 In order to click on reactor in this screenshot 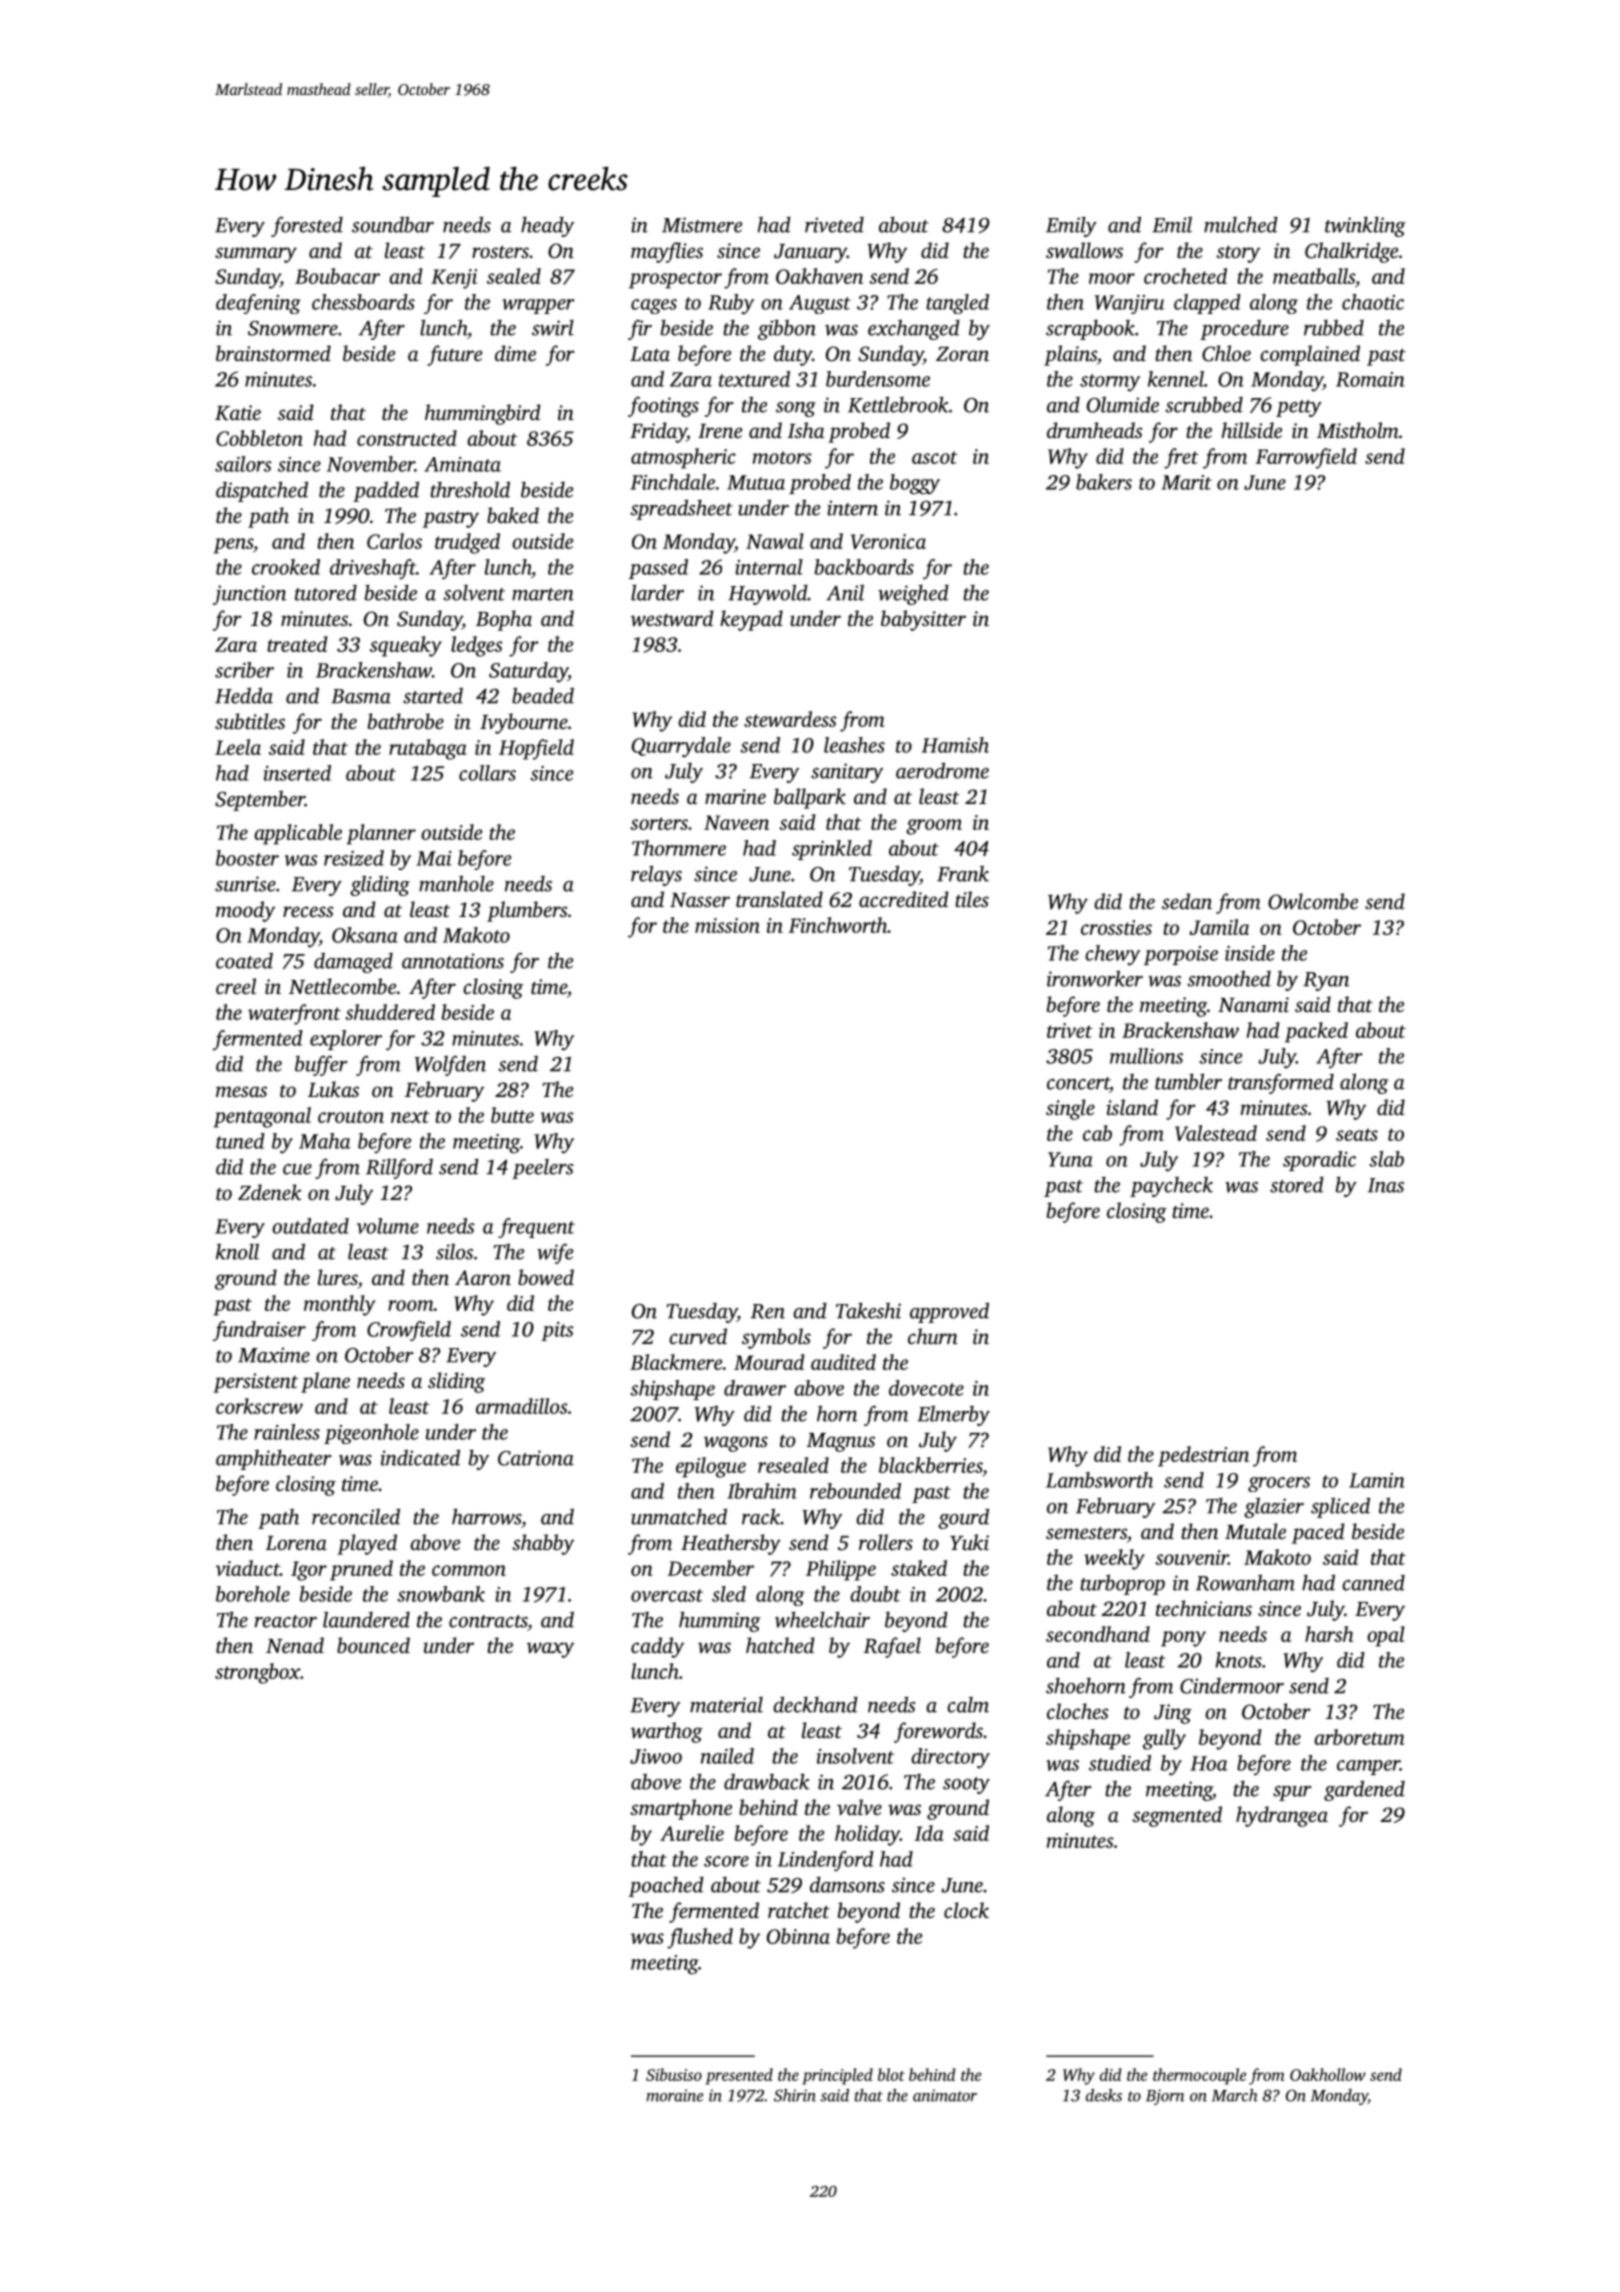, I will do `click(286, 1621)`.
